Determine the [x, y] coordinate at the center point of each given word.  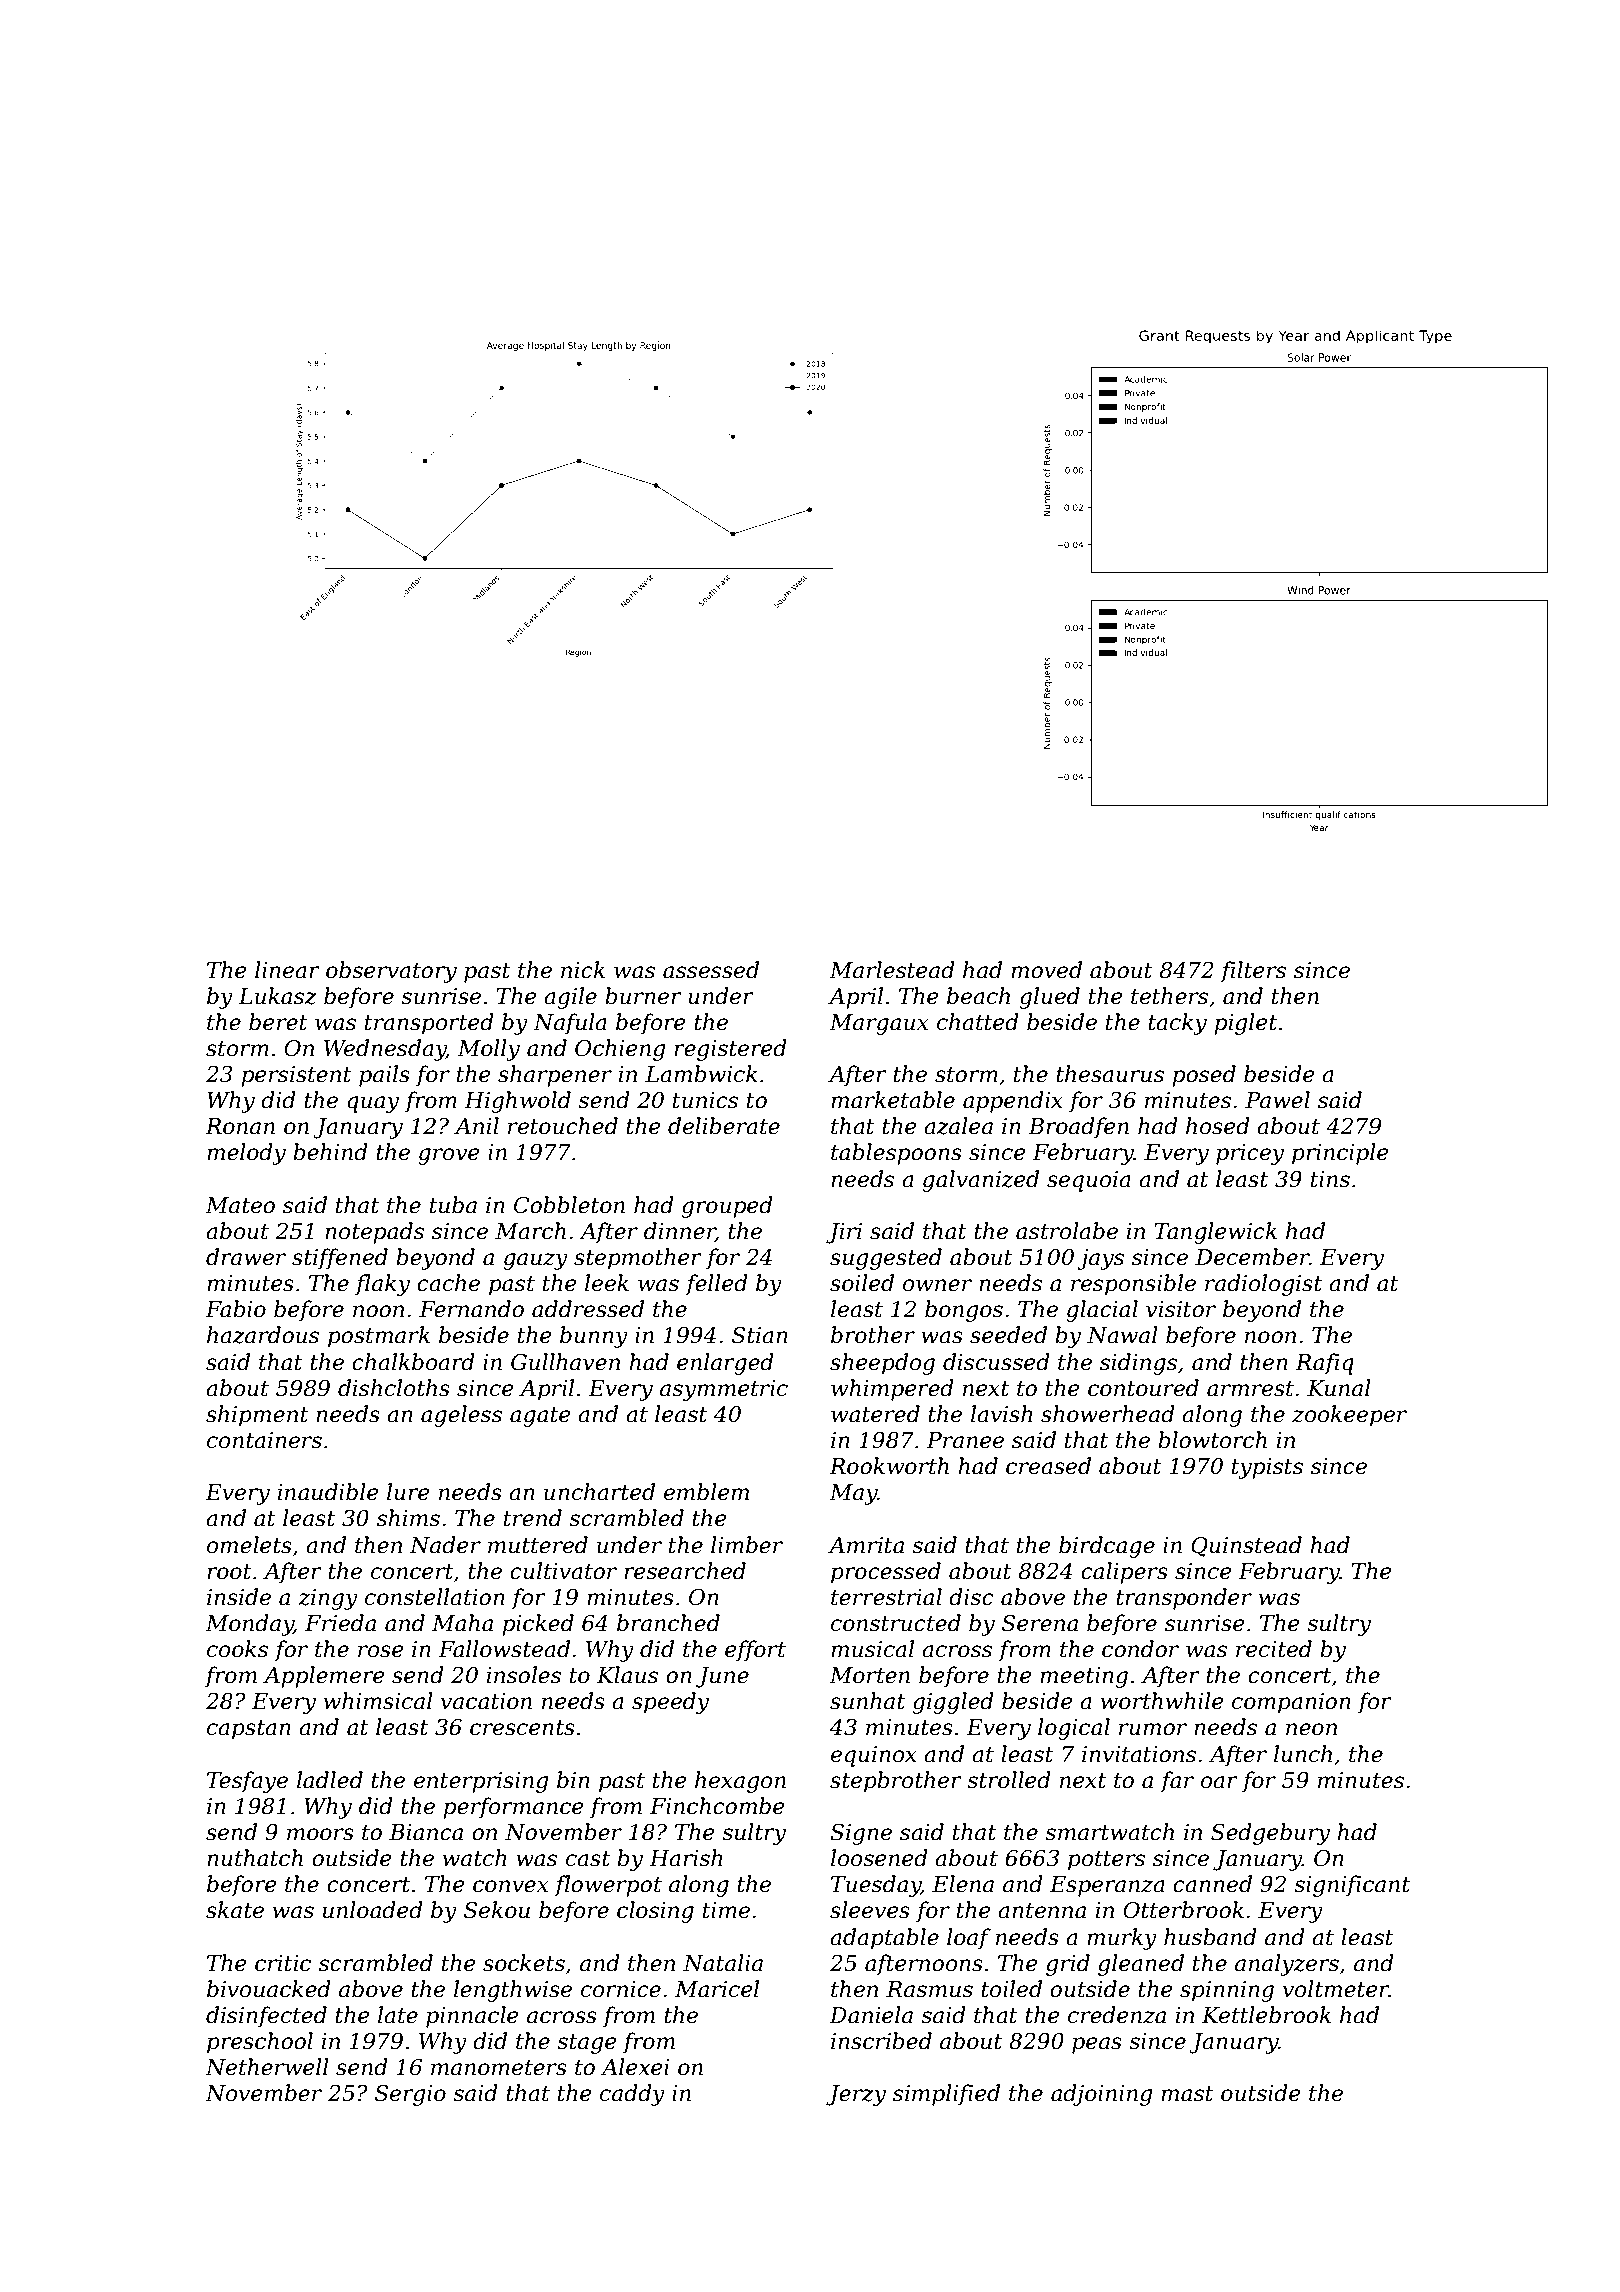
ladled [330, 1780]
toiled [1011, 1989]
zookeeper [1349, 1416]
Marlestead [892, 970]
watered [875, 1414]
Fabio [235, 1309]
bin [573, 1780]
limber [747, 1545]
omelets [249, 1545]
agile [570, 998]
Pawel [1277, 1100]
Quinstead [1246, 1546]
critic [283, 1963]
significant [1352, 1886]
